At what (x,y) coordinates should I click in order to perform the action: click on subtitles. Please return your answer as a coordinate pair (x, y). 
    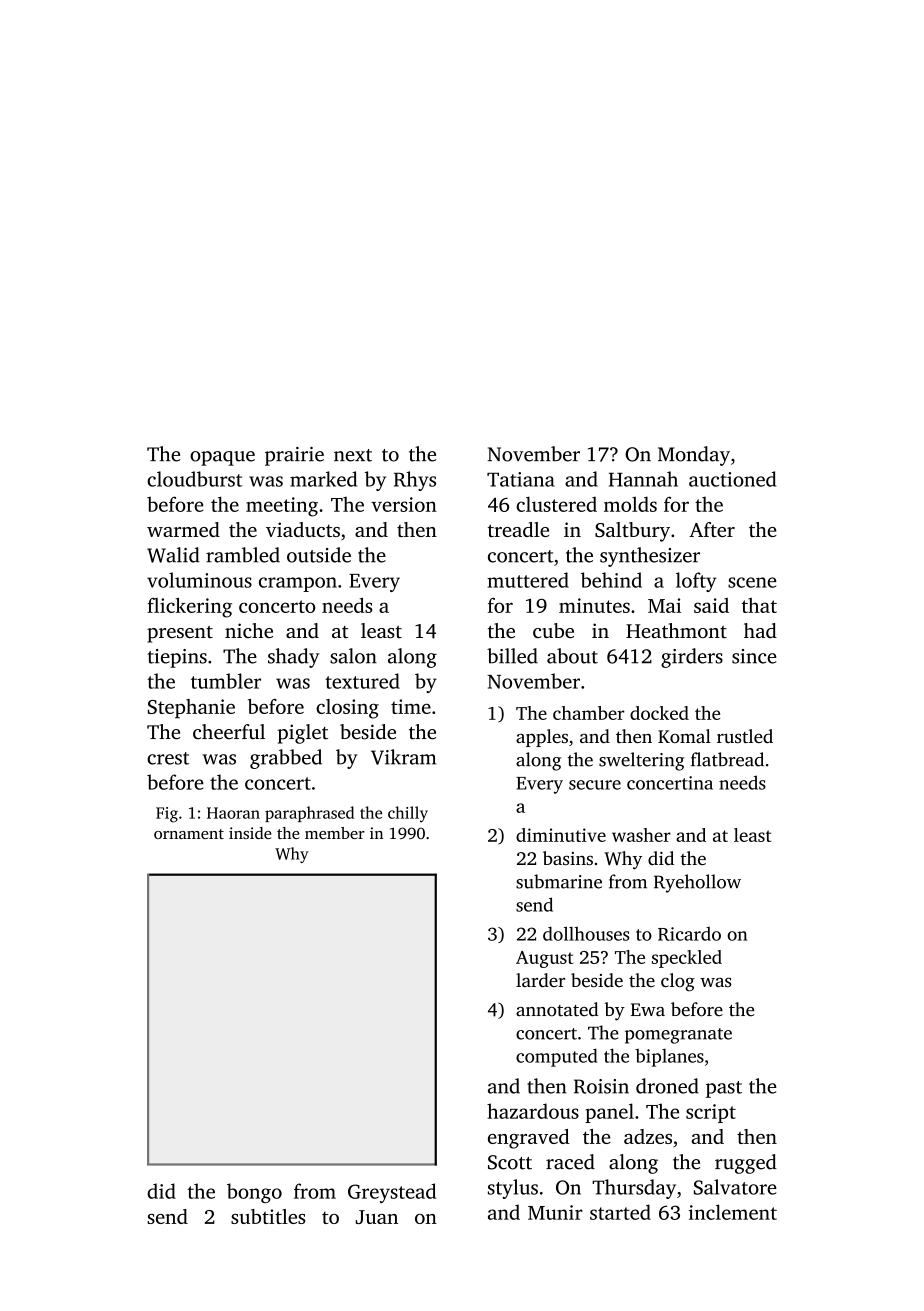
    Looking at the image, I should click on (268, 1216).
